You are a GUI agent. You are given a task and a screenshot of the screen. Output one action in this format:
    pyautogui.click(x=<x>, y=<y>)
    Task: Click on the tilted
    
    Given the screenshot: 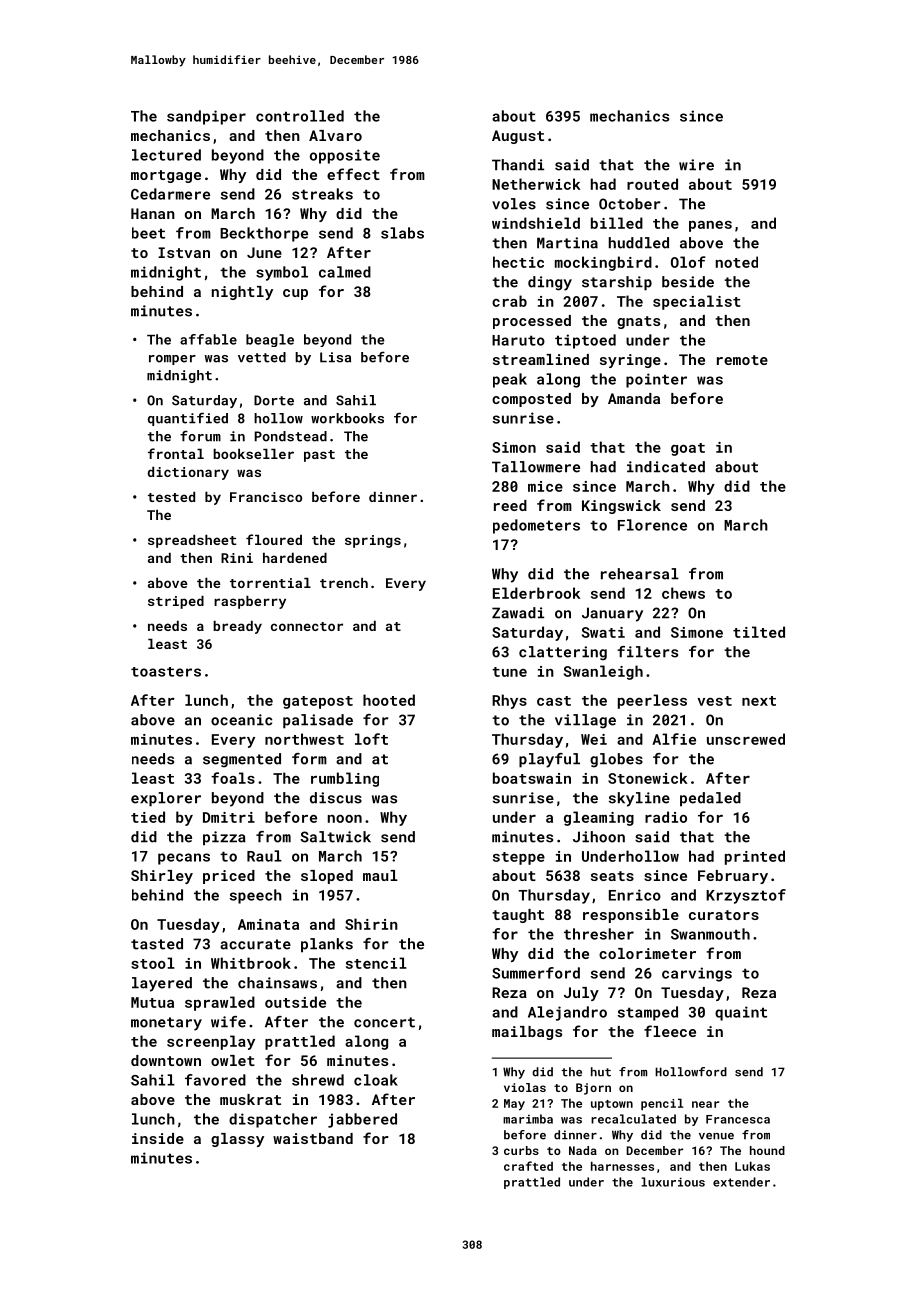 What is the action you would take?
    pyautogui.click(x=759, y=632)
